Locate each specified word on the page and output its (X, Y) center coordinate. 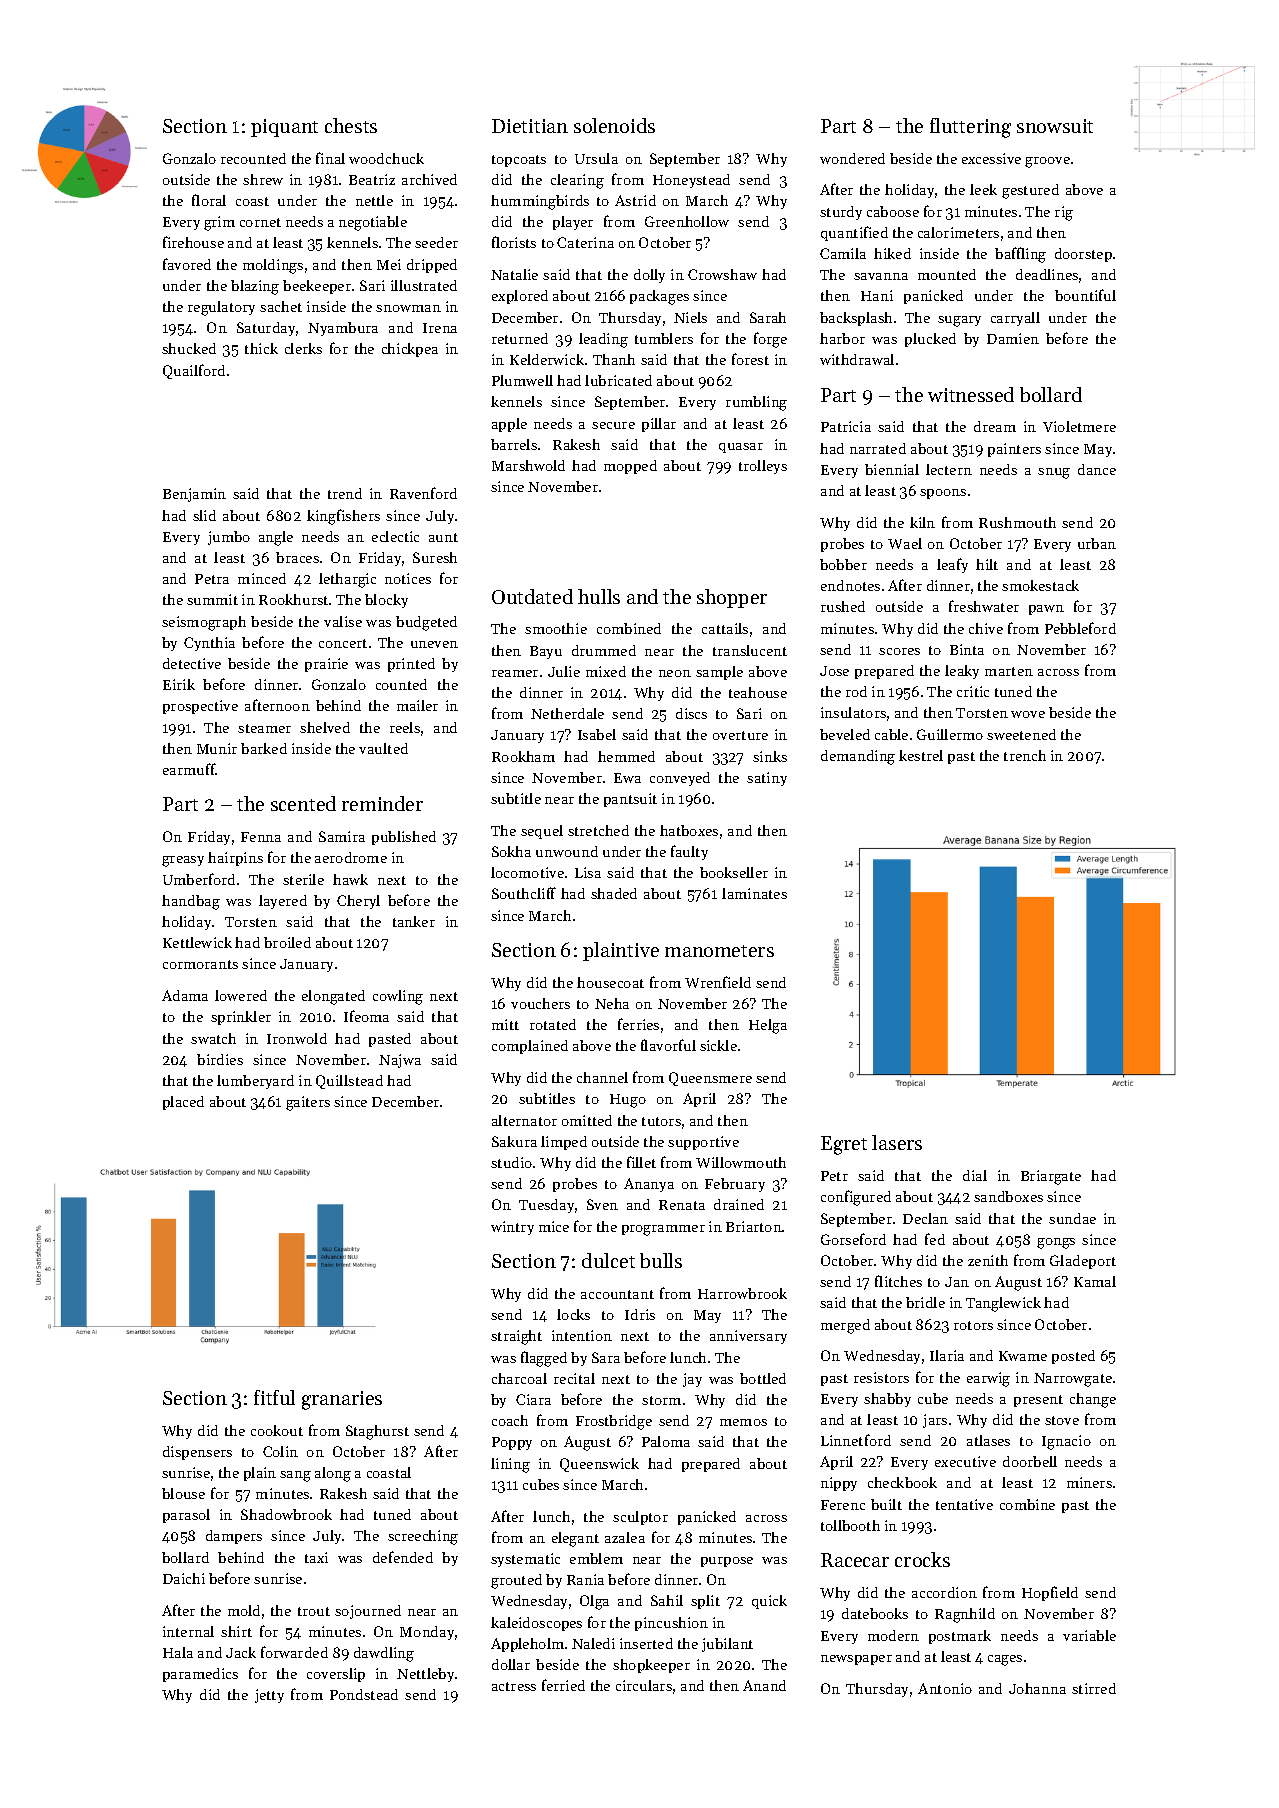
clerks (303, 348)
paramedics (200, 1675)
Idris (640, 1314)
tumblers (664, 338)
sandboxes (1008, 1196)
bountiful (1085, 295)
